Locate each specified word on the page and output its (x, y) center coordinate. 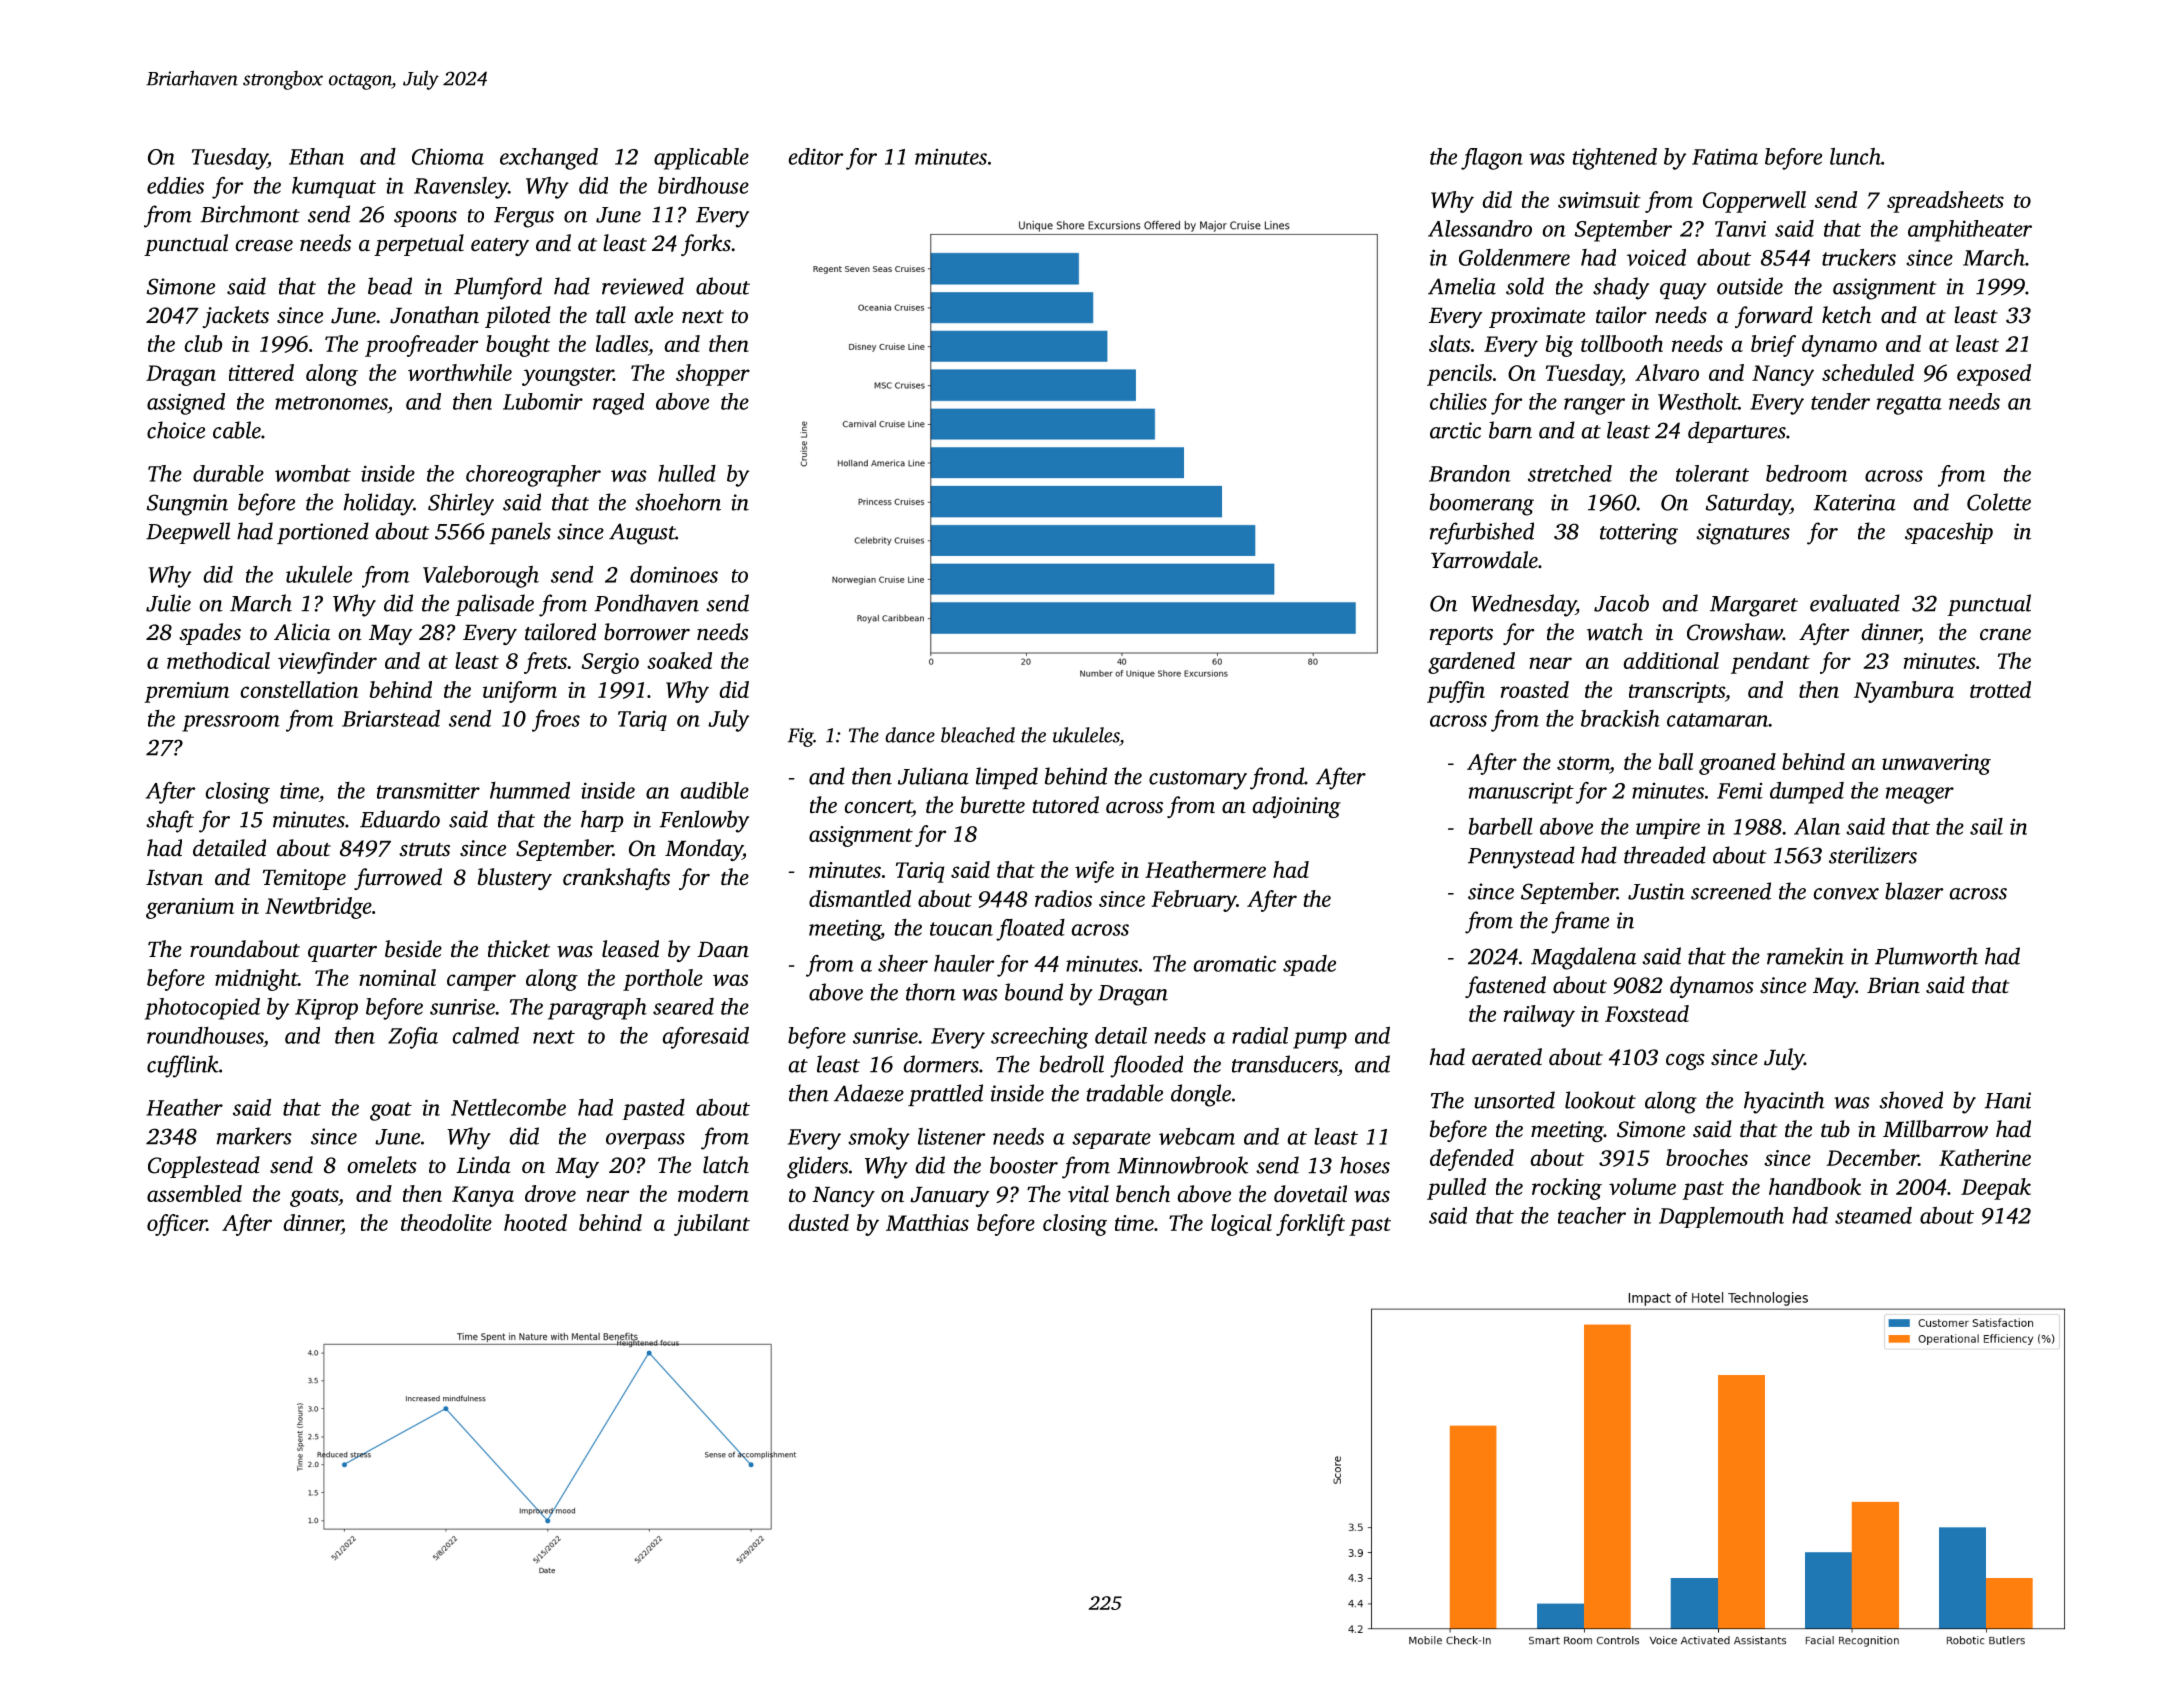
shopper (713, 375)
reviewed (643, 286)
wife (1094, 872)
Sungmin (187, 505)
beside (413, 949)
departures (1737, 432)
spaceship (1949, 533)
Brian (1893, 985)
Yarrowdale (1484, 560)
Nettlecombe (508, 1107)
